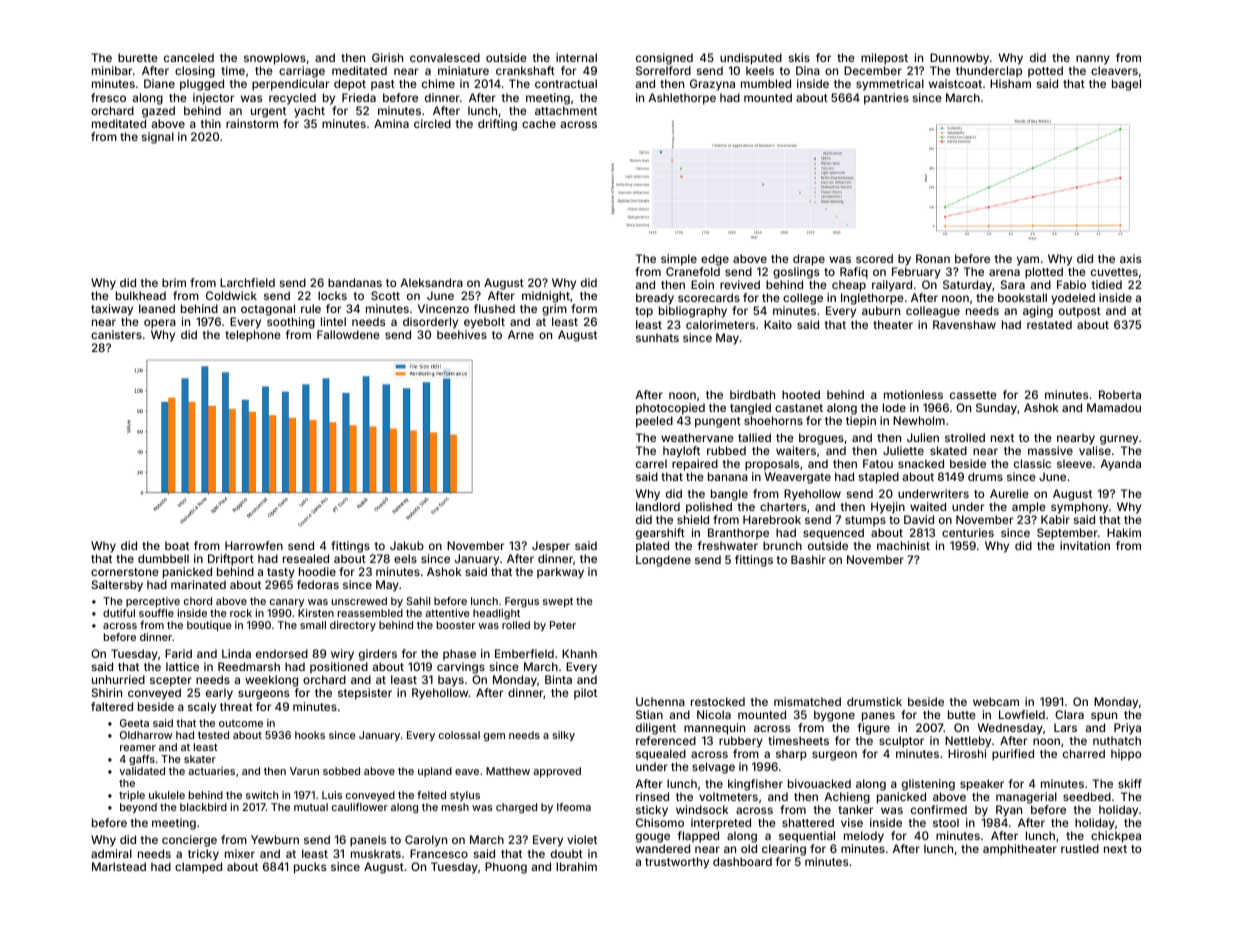 The width and height of the screenshot is (1233, 952). I want to click on dumbbell, so click(163, 558).
